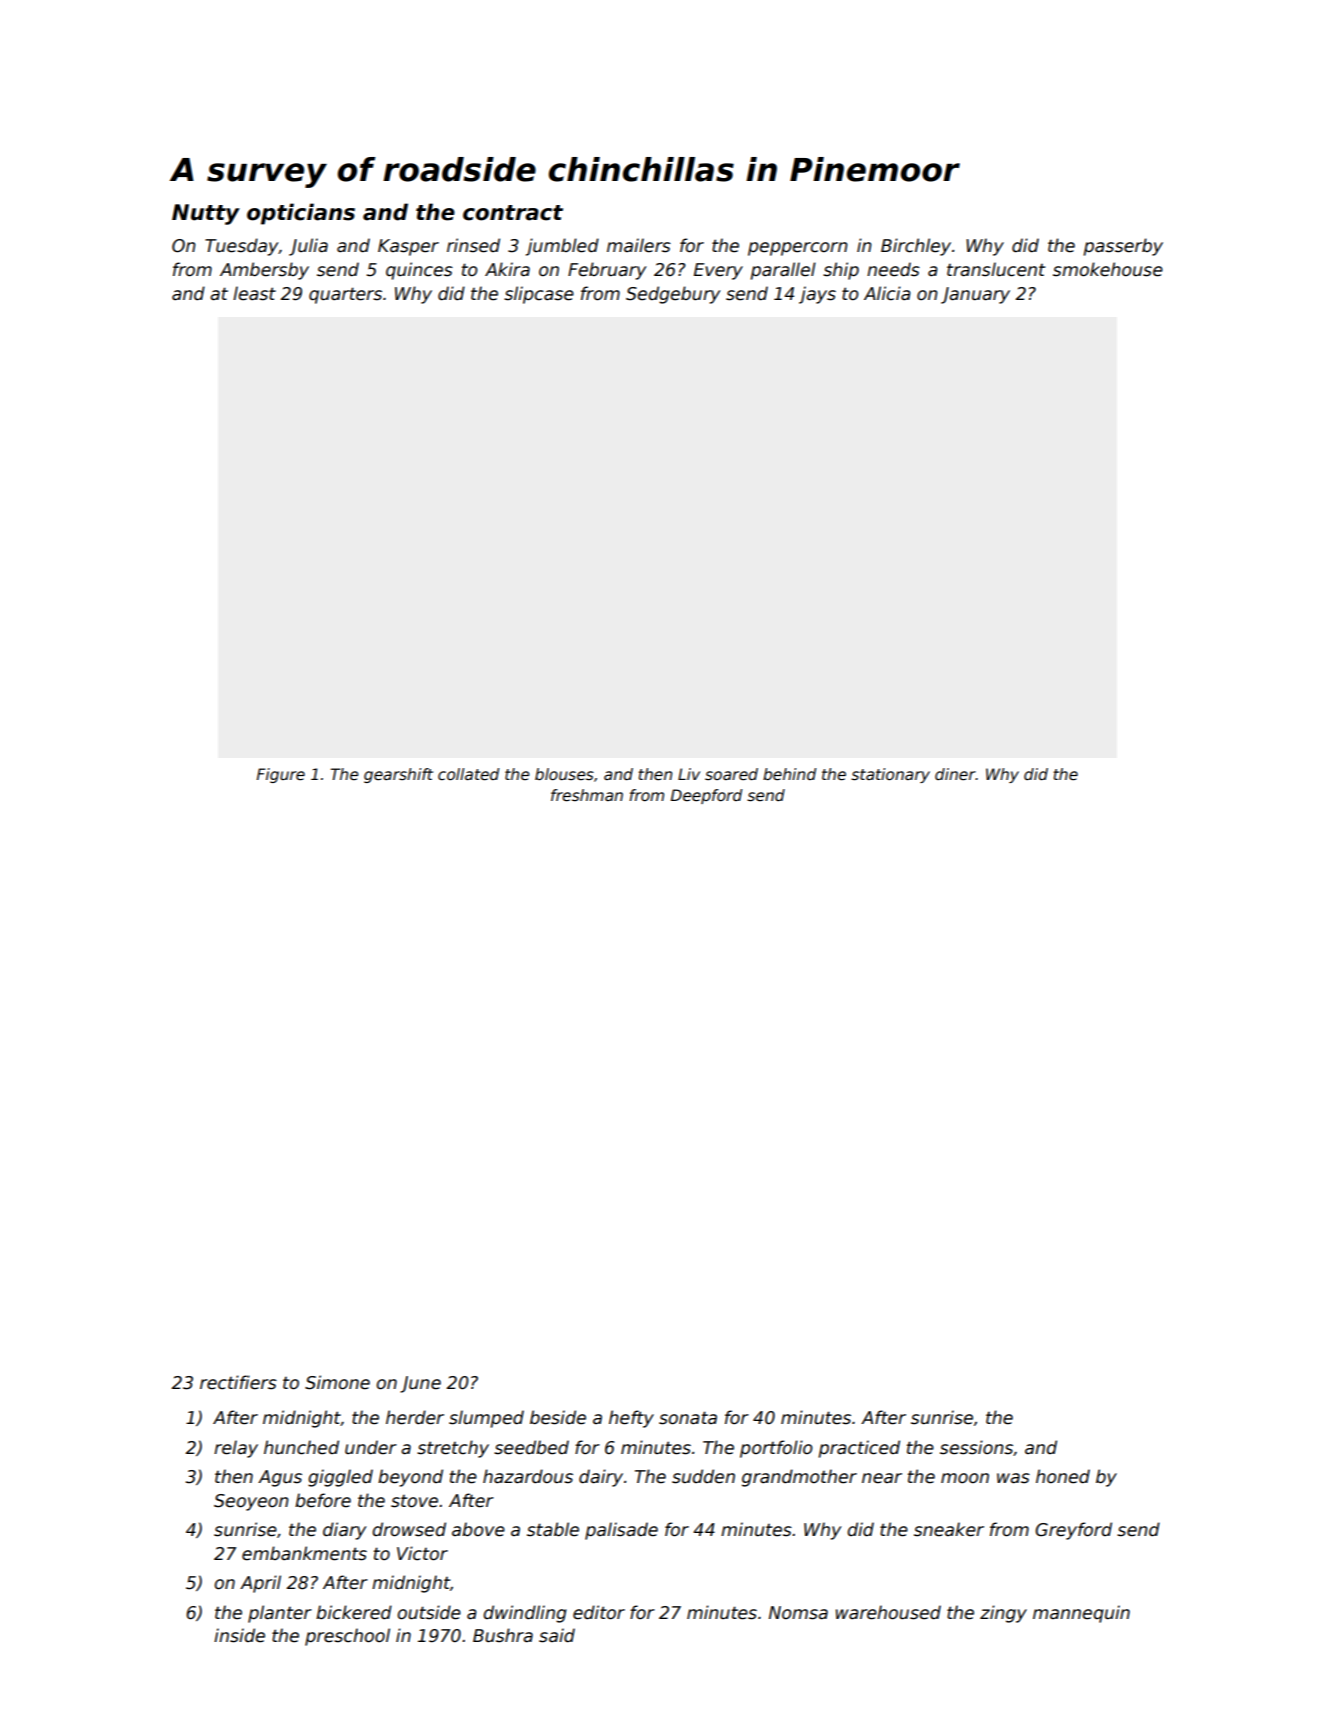 This screenshot has height=1727, width=1335. What do you see at coordinates (789, 774) in the screenshot?
I see `behind` at bounding box center [789, 774].
